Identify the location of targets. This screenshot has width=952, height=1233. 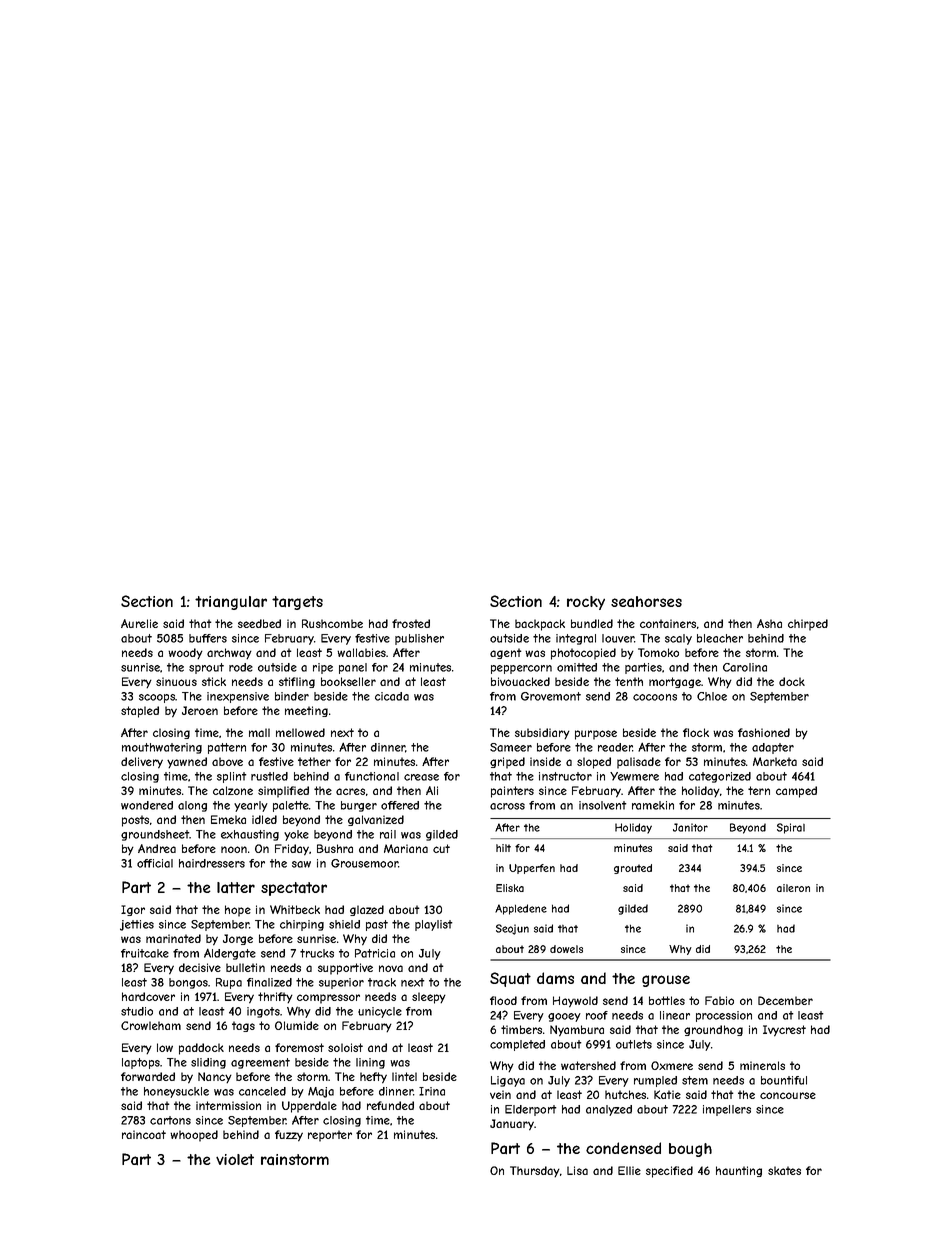
(297, 603).
